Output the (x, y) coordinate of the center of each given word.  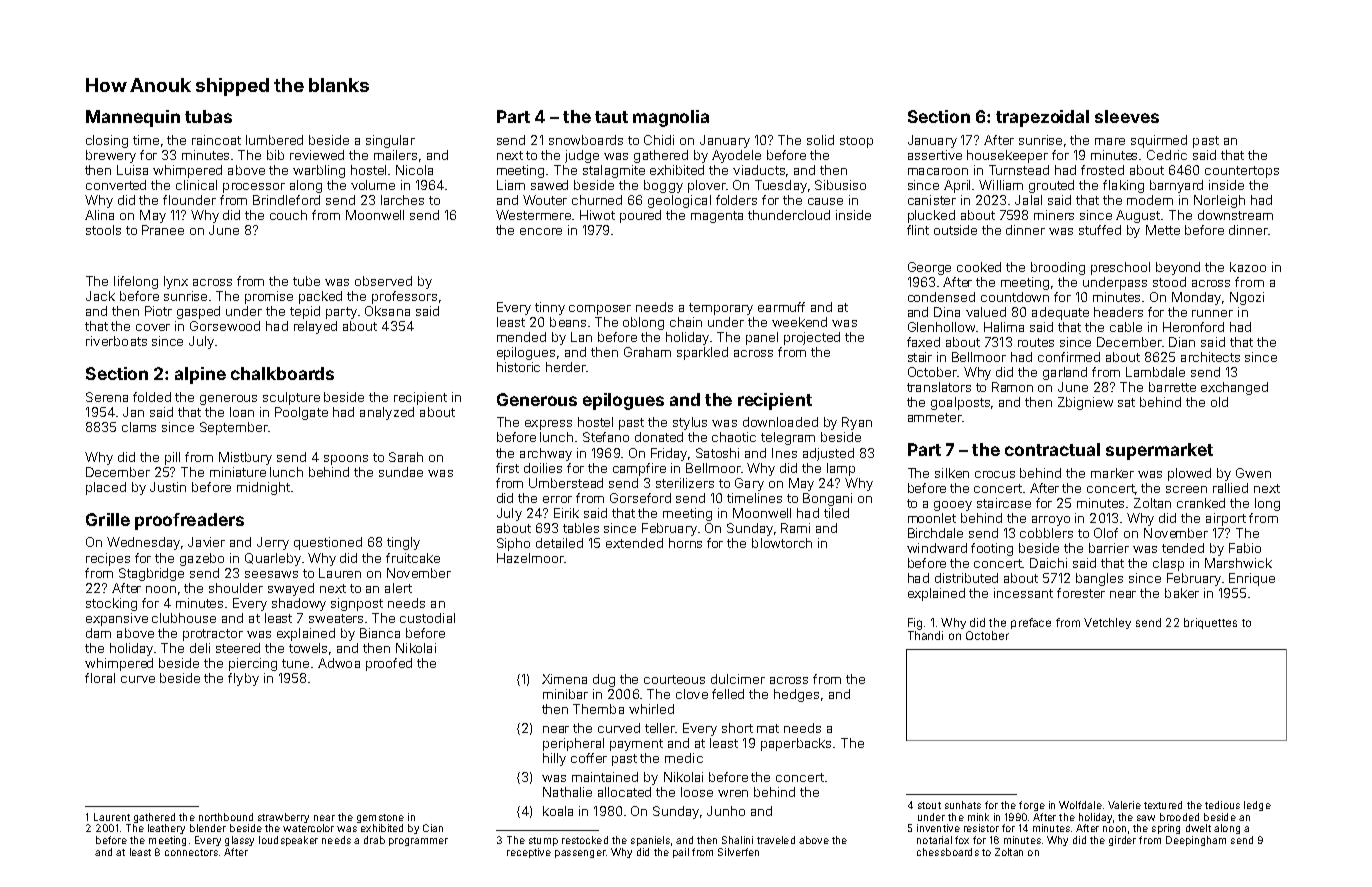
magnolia (671, 118)
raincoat (216, 140)
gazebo (202, 559)
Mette (1163, 230)
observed (383, 281)
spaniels (650, 841)
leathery (166, 829)
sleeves (1127, 116)
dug (604, 680)
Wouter (545, 200)
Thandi (925, 635)
